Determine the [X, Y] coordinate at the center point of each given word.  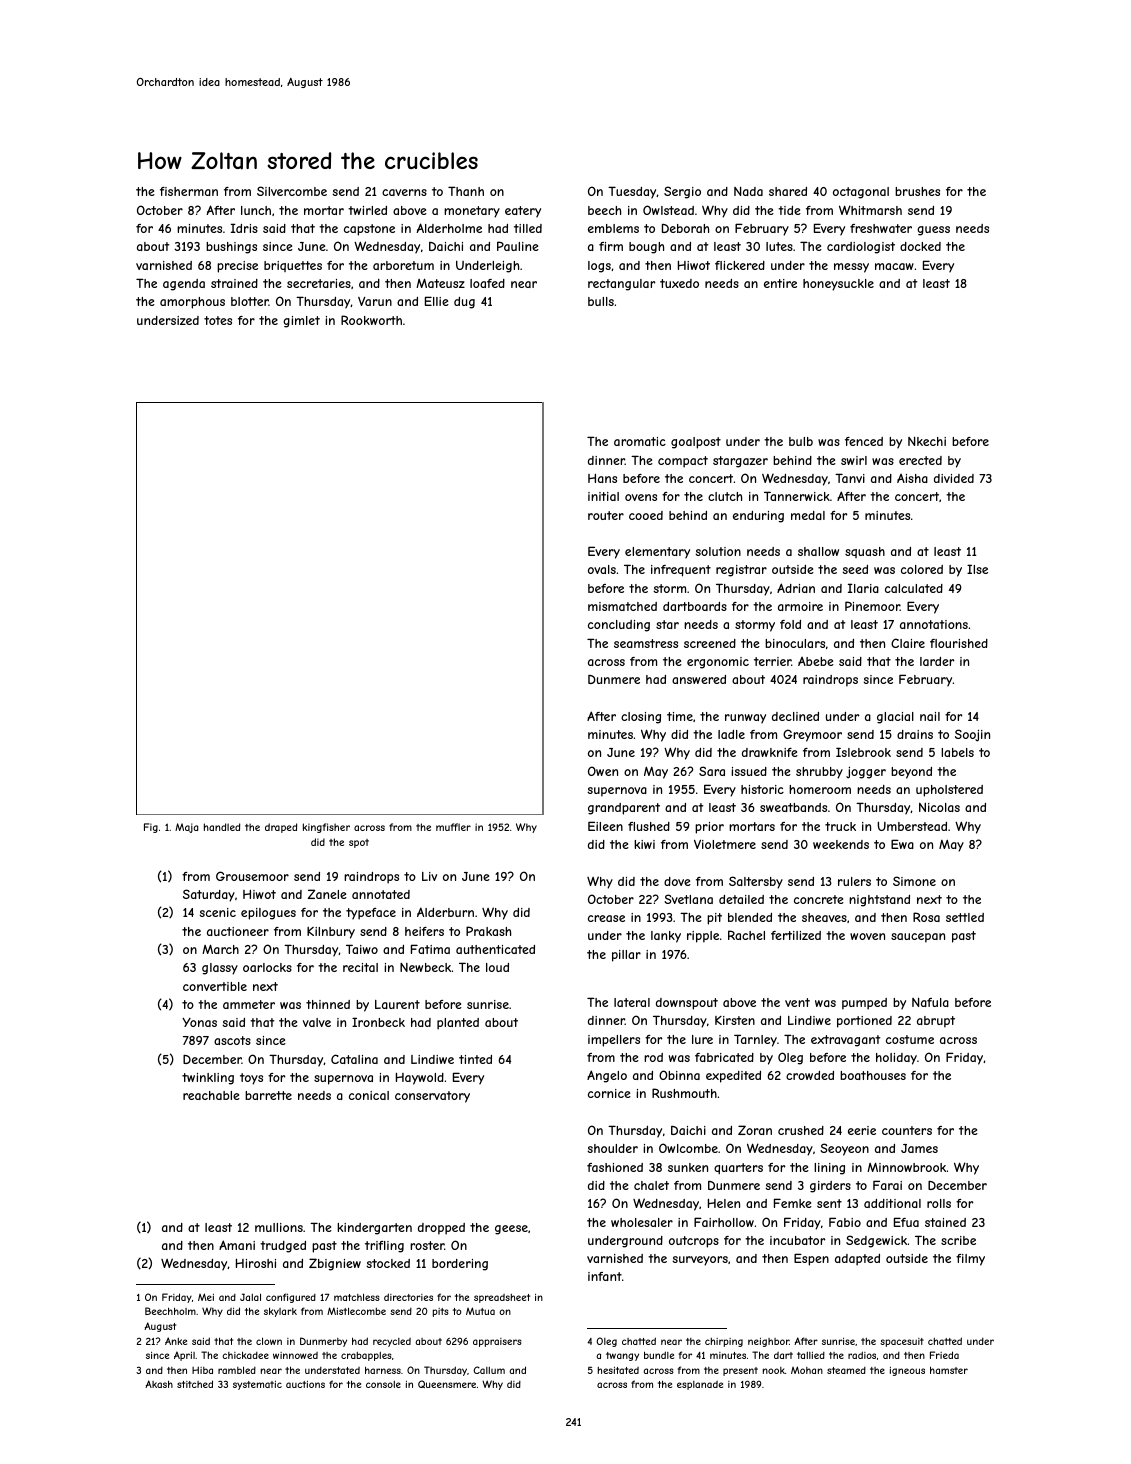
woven [867, 936]
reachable [211, 1095]
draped [281, 828]
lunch [256, 210]
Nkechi [927, 441]
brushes [917, 191]
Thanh [466, 191]
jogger [866, 772]
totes [218, 320]
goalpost [696, 443]
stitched [195, 1384]
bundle [659, 1355]
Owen [603, 771]
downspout [687, 1004]
